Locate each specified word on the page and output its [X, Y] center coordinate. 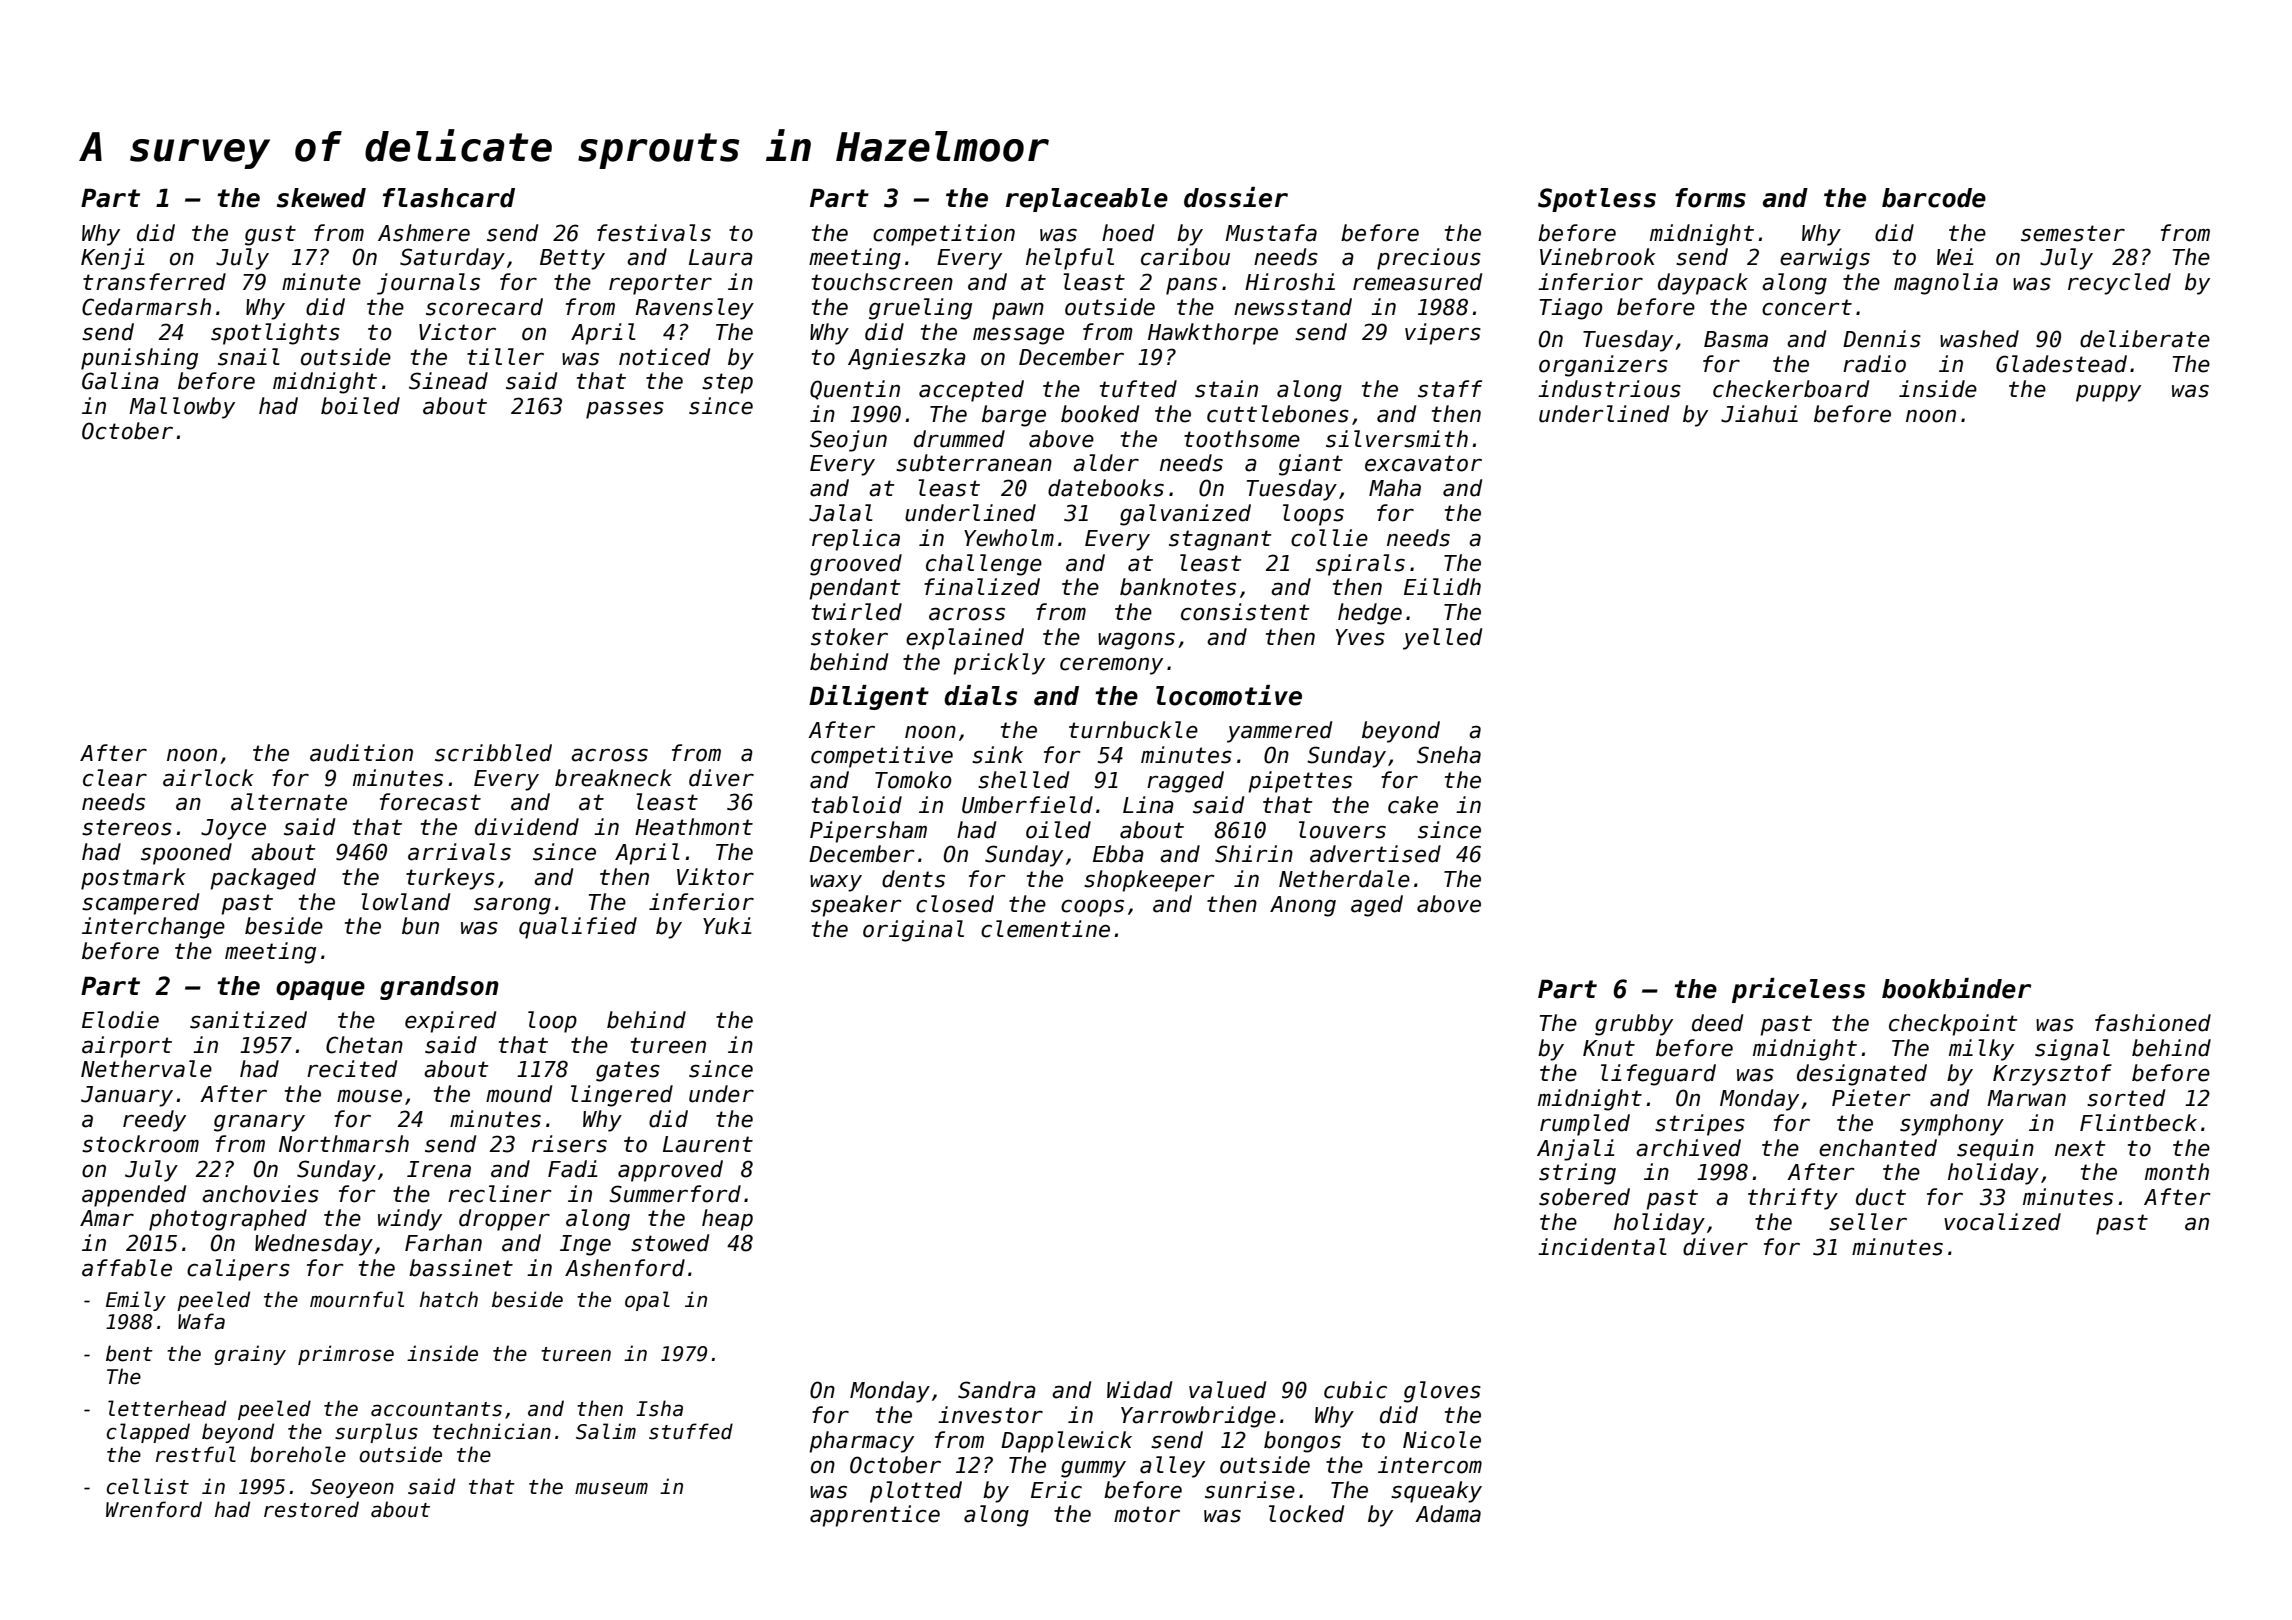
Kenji [112, 259]
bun [420, 926]
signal [2072, 1050]
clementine [1045, 929]
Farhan [443, 1243]
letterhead [167, 1408]
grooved [856, 565]
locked [1306, 1514]
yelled [1442, 639]
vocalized [2002, 1222]
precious [1429, 259]
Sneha [1449, 755]
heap [727, 1220]
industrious [1609, 389]
